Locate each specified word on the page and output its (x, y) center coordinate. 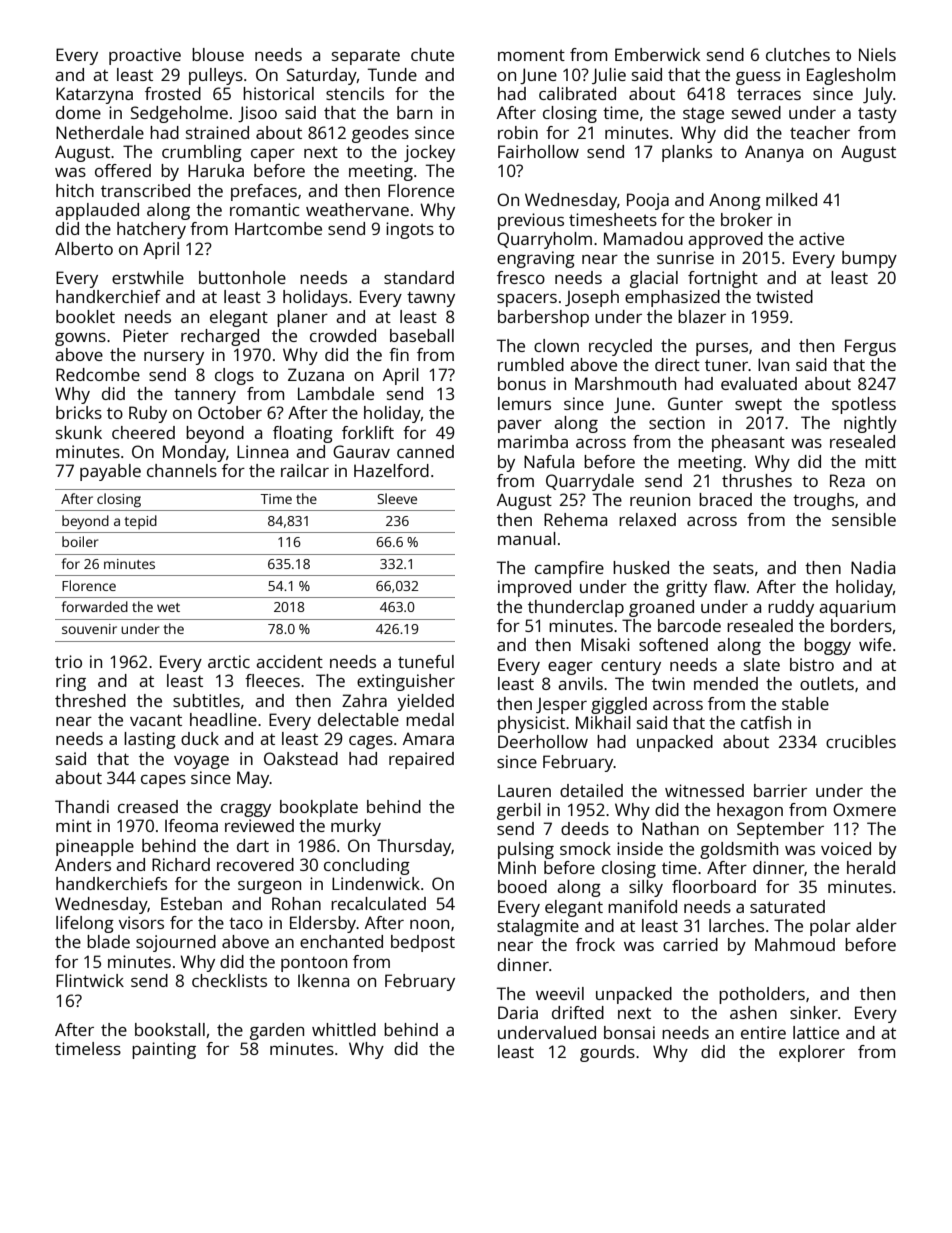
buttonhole (242, 277)
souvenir (89, 629)
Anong (735, 201)
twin (668, 683)
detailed (591, 790)
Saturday (322, 76)
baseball (422, 335)
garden (277, 1031)
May (253, 779)
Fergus (870, 347)
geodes (380, 134)
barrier (780, 790)
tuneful (426, 661)
